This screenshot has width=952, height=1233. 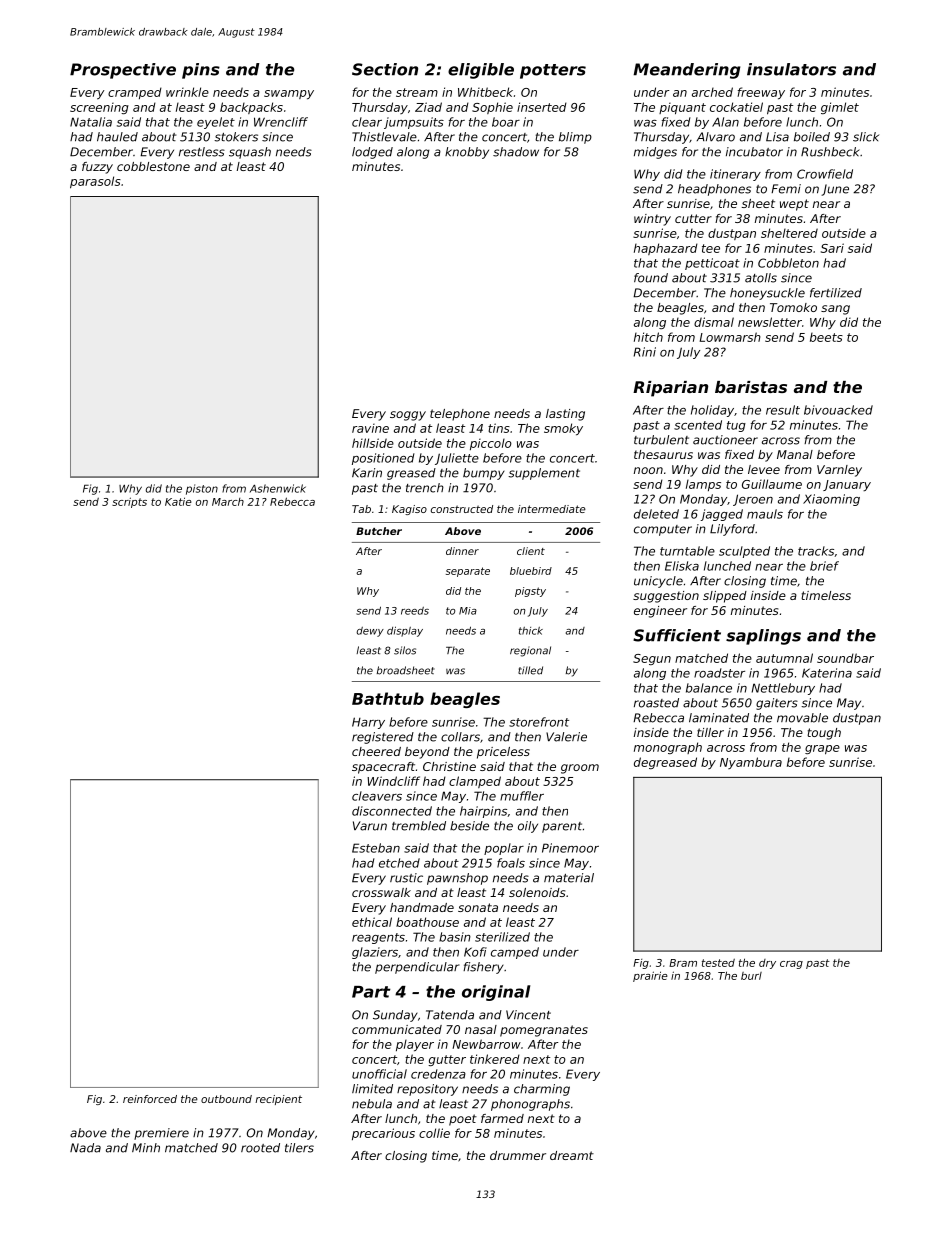 What do you see at coordinates (648, 470) in the screenshot?
I see `noon` at bounding box center [648, 470].
